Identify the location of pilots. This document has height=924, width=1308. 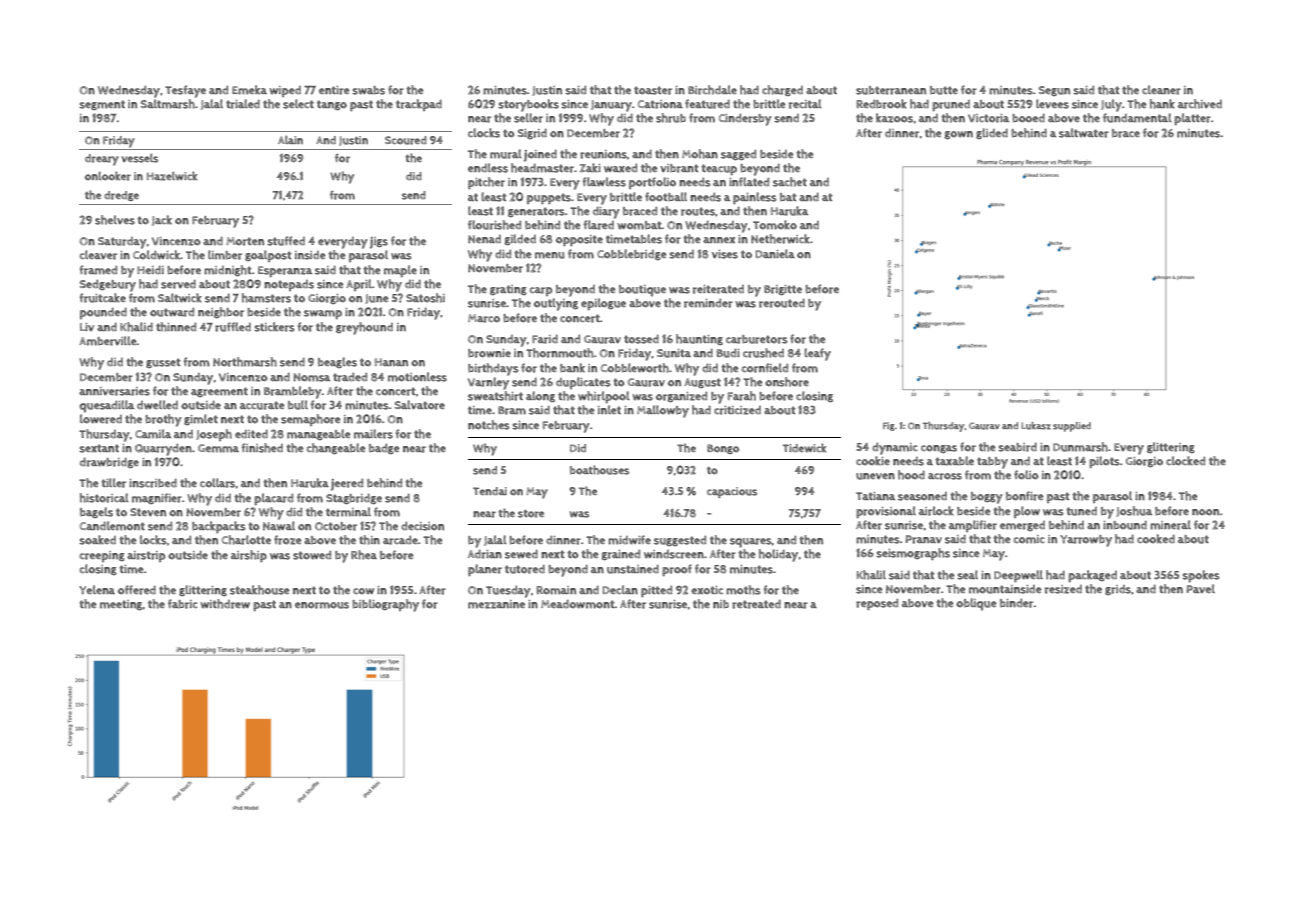
(1104, 462).
